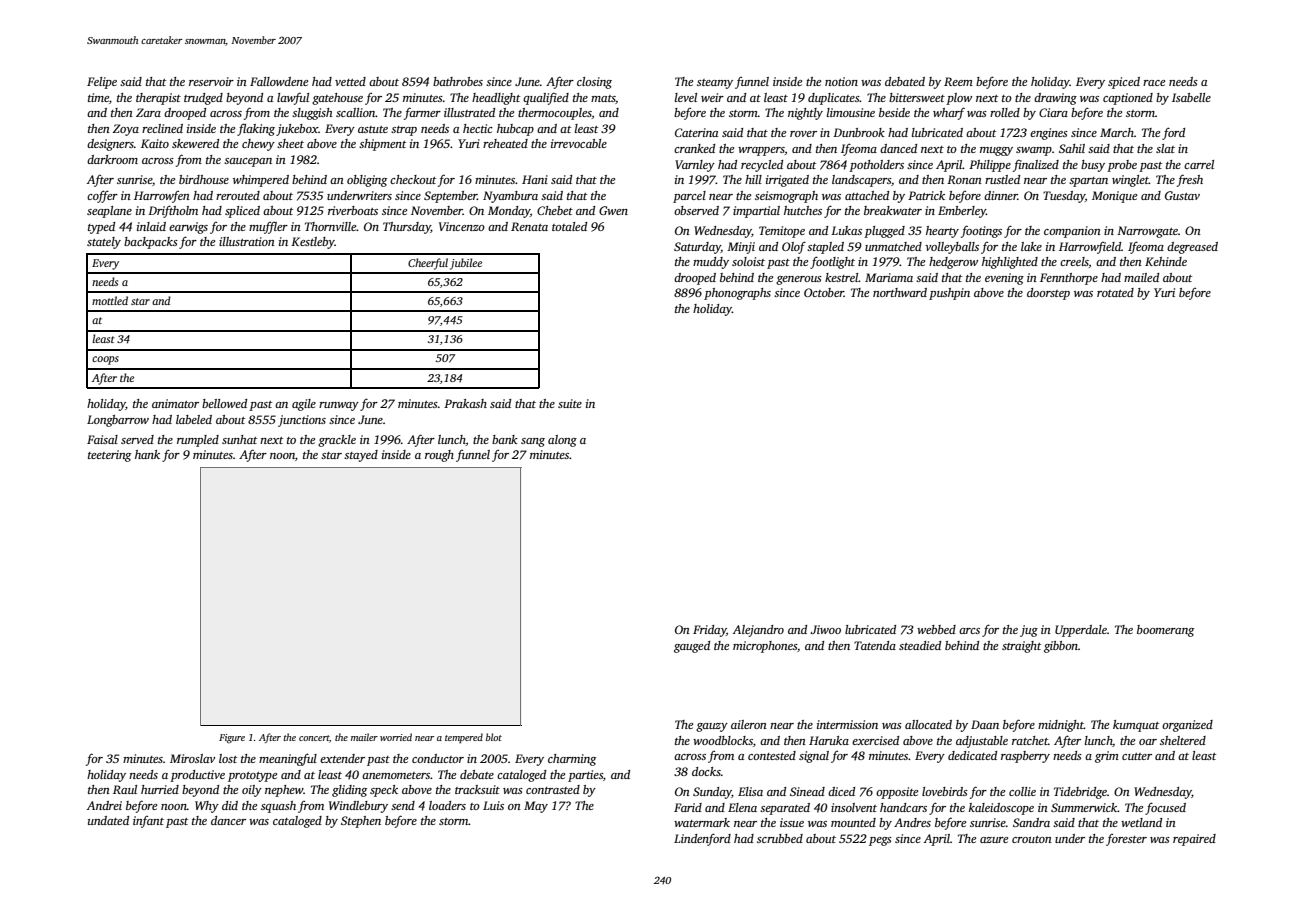 This screenshot has height=924, width=1308. What do you see at coordinates (108, 820) in the screenshot?
I see `undated` at bounding box center [108, 820].
